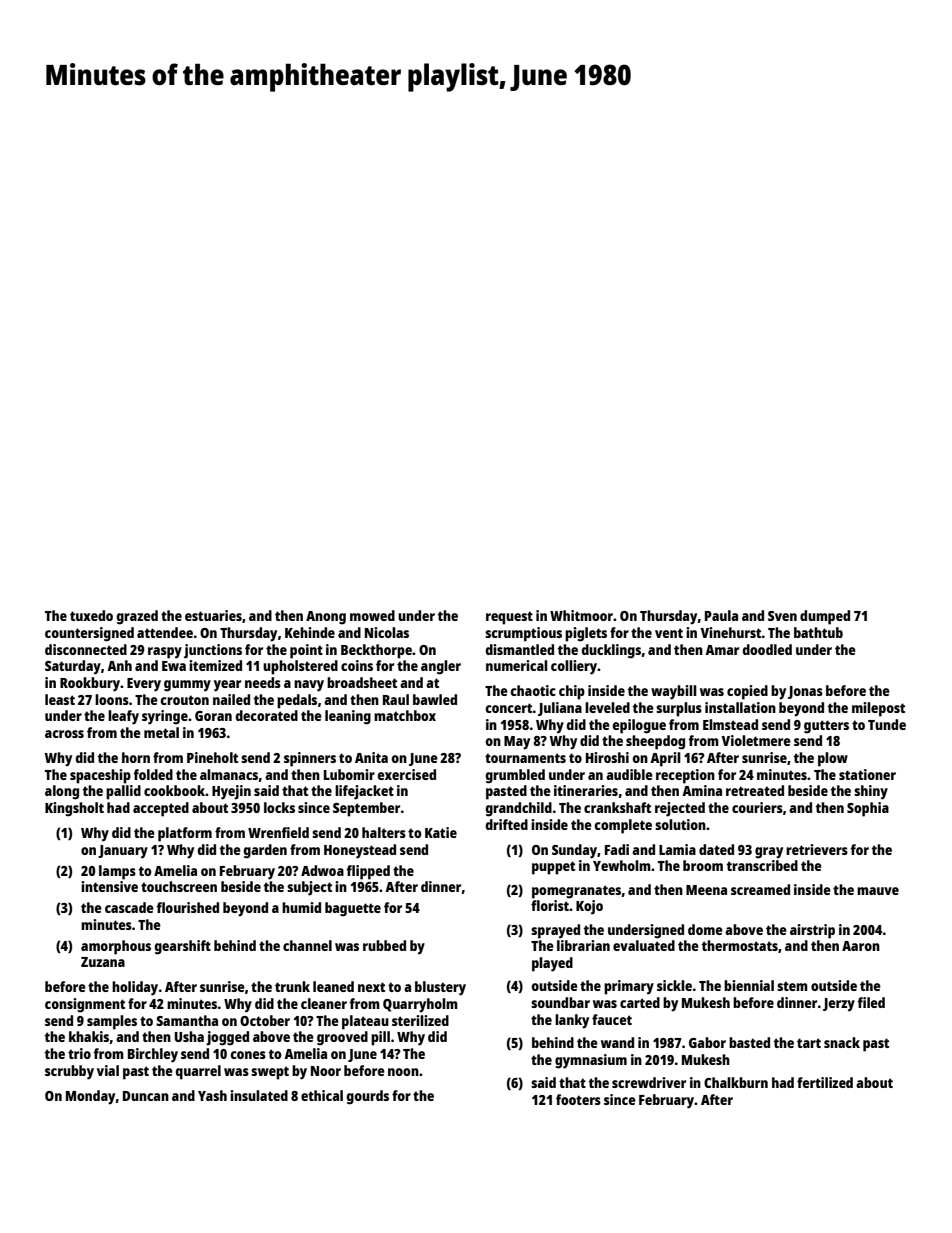  I want to click on mowed, so click(372, 615).
